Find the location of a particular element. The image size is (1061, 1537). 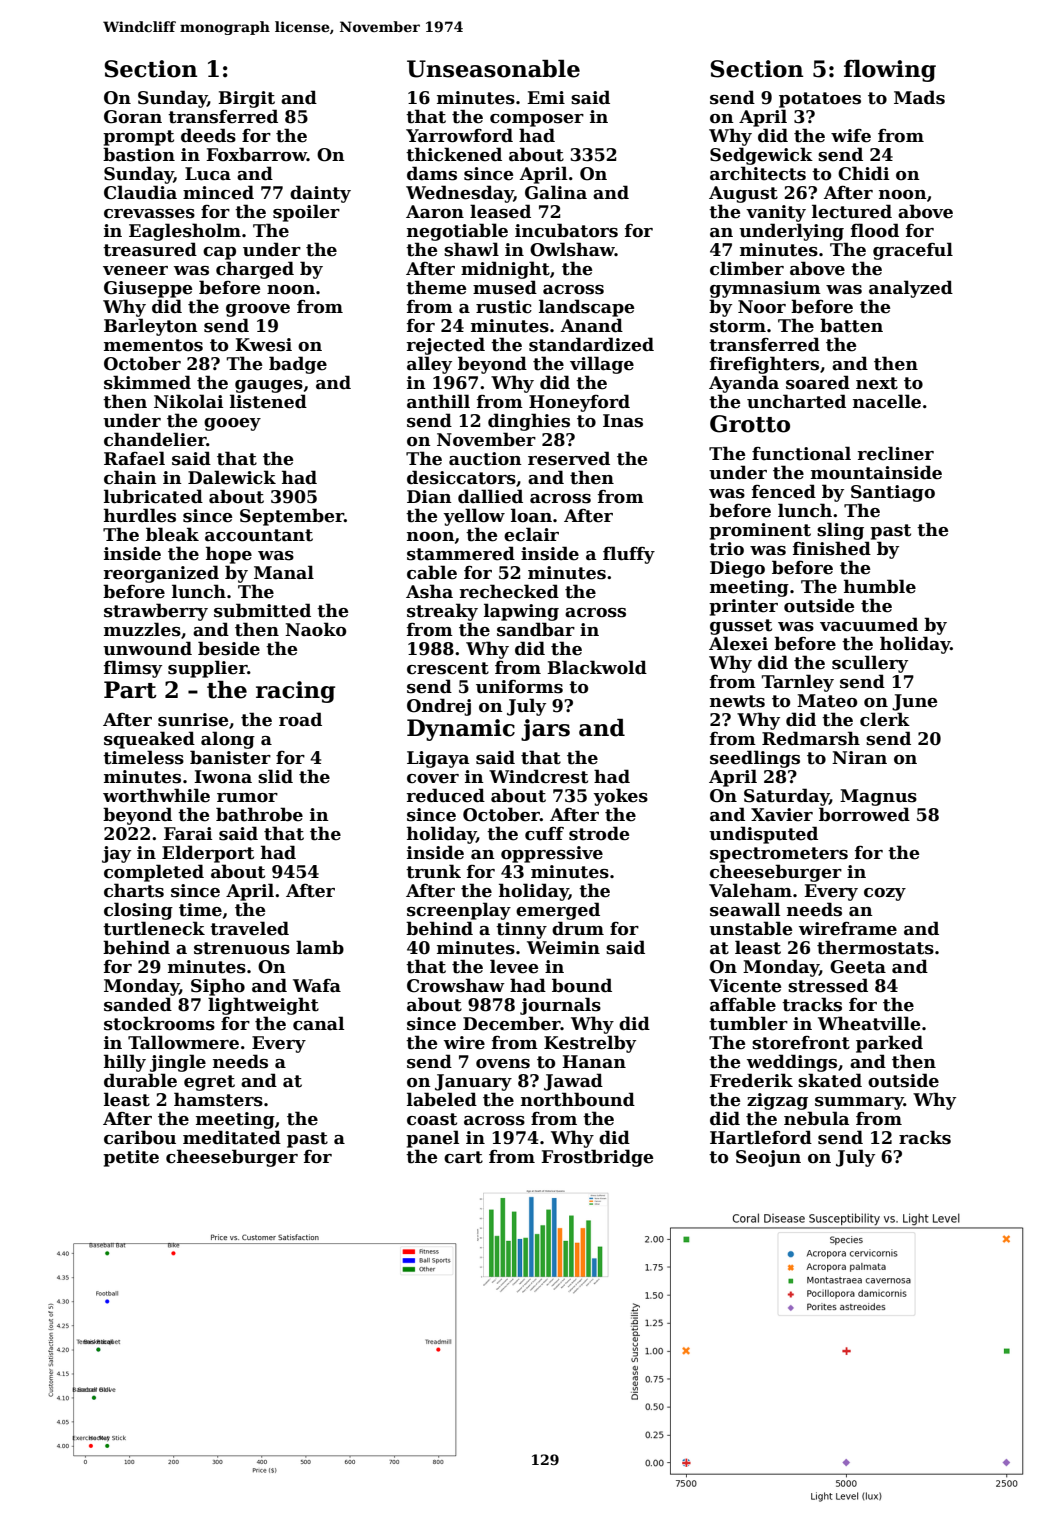

Seojun is located at coordinates (768, 1158).
